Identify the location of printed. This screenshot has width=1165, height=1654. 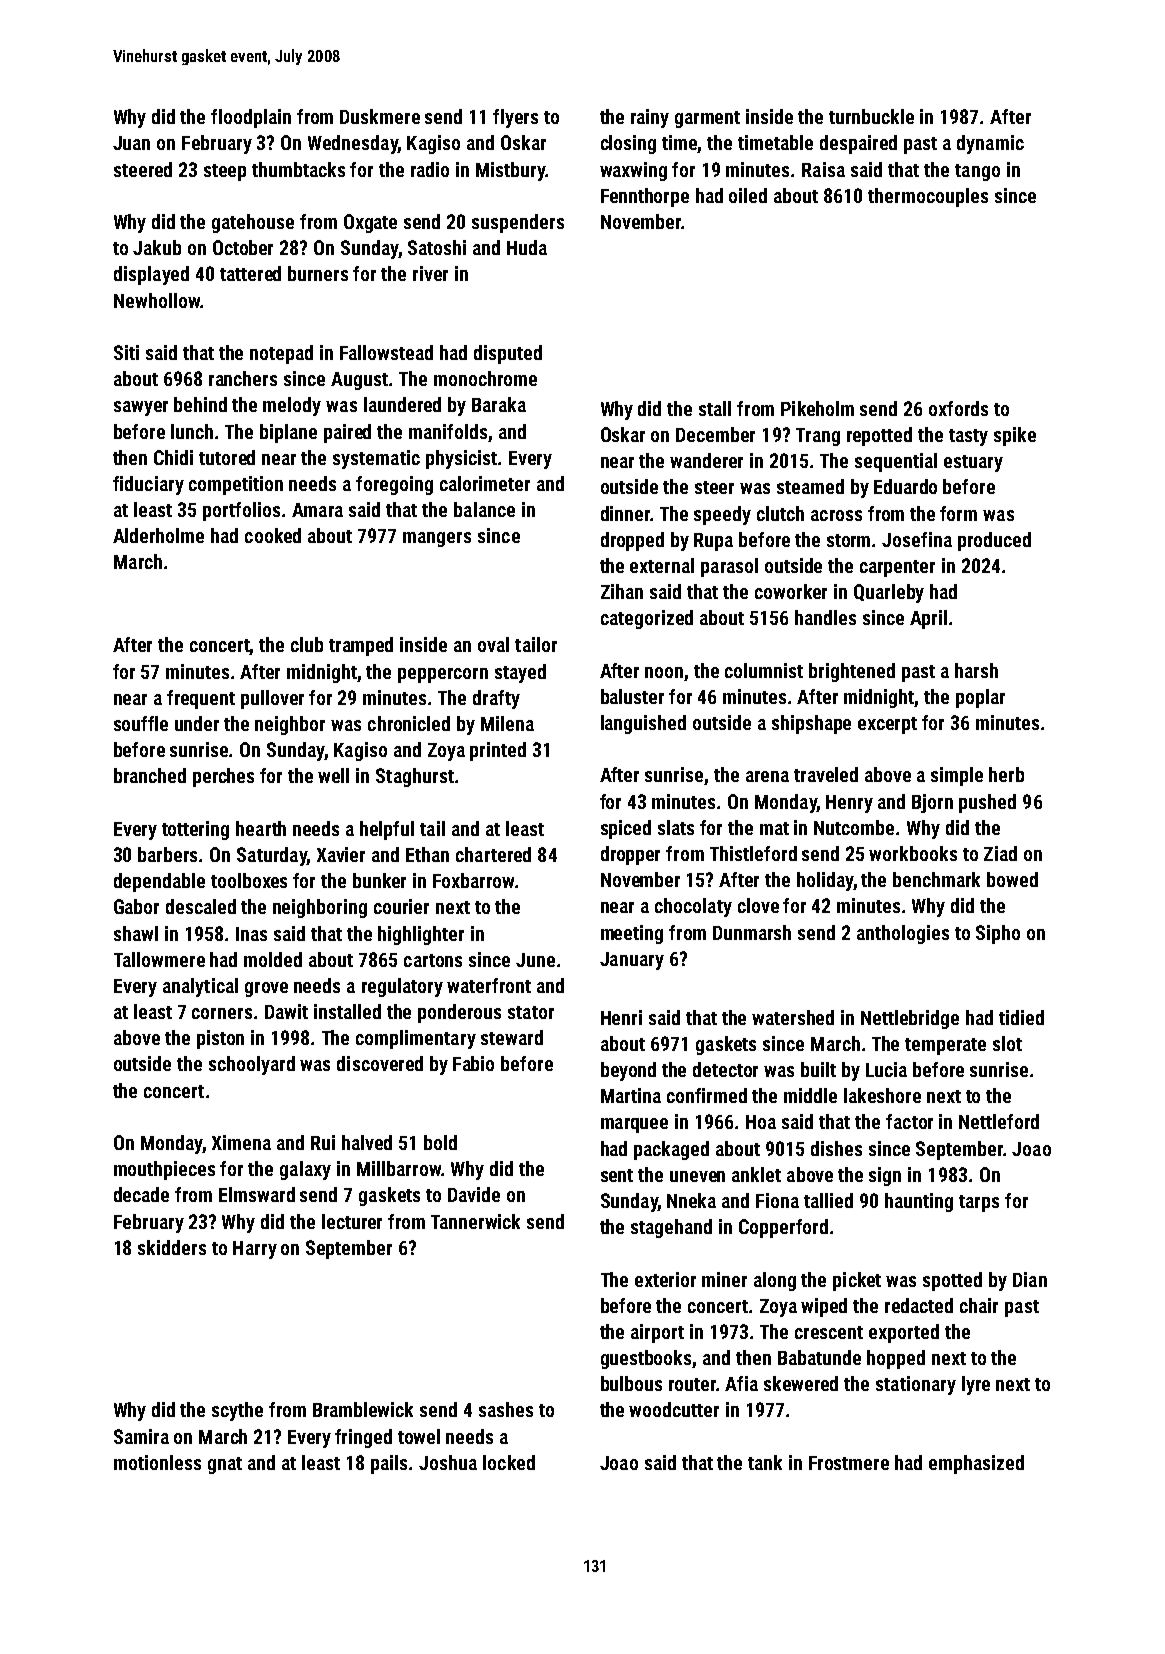
(498, 751).
